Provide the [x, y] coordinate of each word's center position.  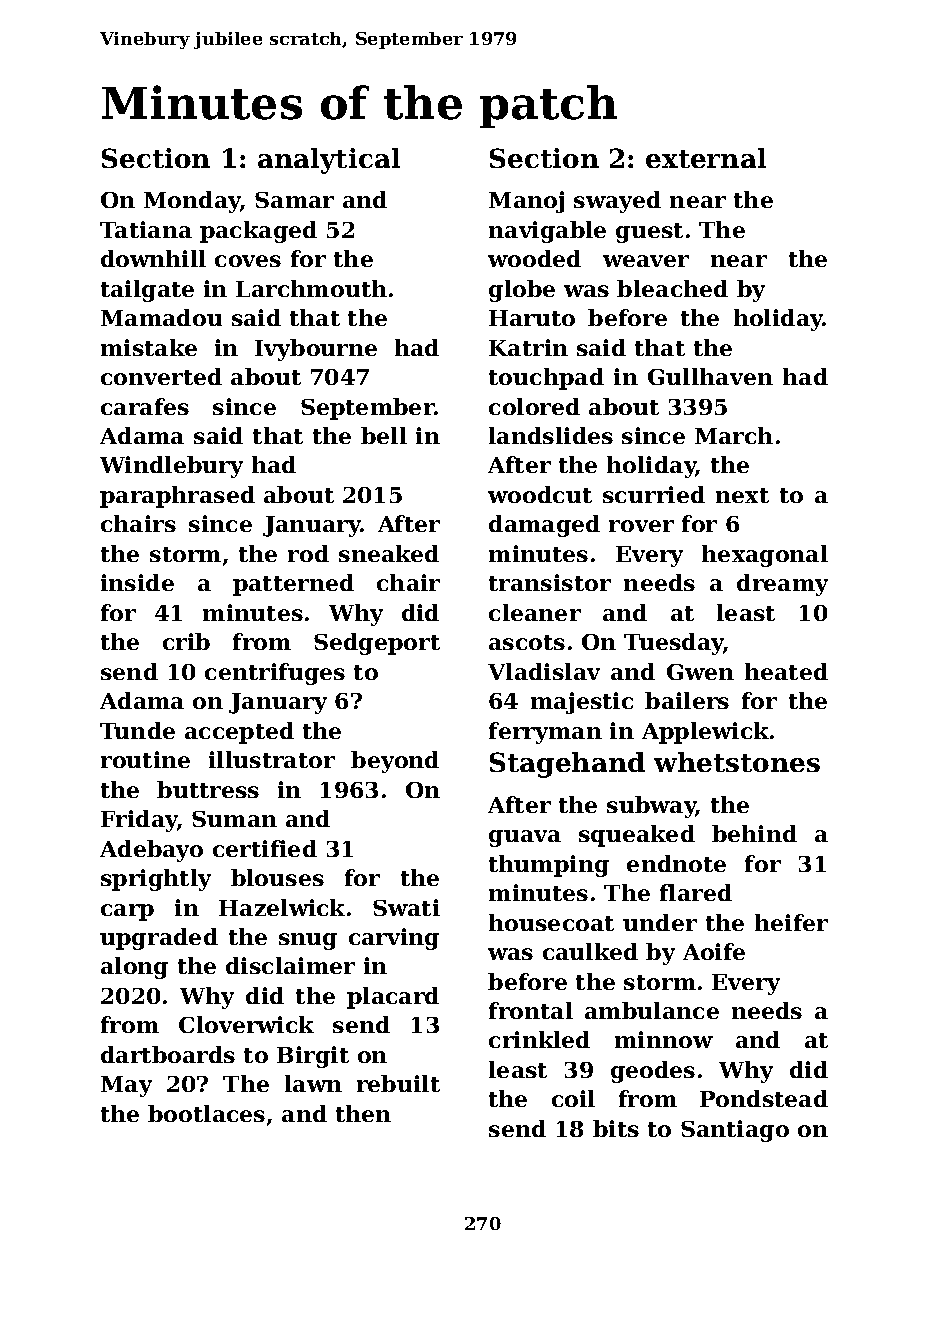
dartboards [168, 1054]
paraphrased [177, 497]
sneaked [389, 553]
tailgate [147, 291]
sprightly [156, 880]
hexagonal [765, 556]
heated [786, 671]
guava [525, 838]
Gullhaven [710, 376]
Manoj [526, 202]
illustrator [272, 759]
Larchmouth [311, 288]
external [706, 158]
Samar [294, 200]
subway [651, 807]
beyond [395, 762]
